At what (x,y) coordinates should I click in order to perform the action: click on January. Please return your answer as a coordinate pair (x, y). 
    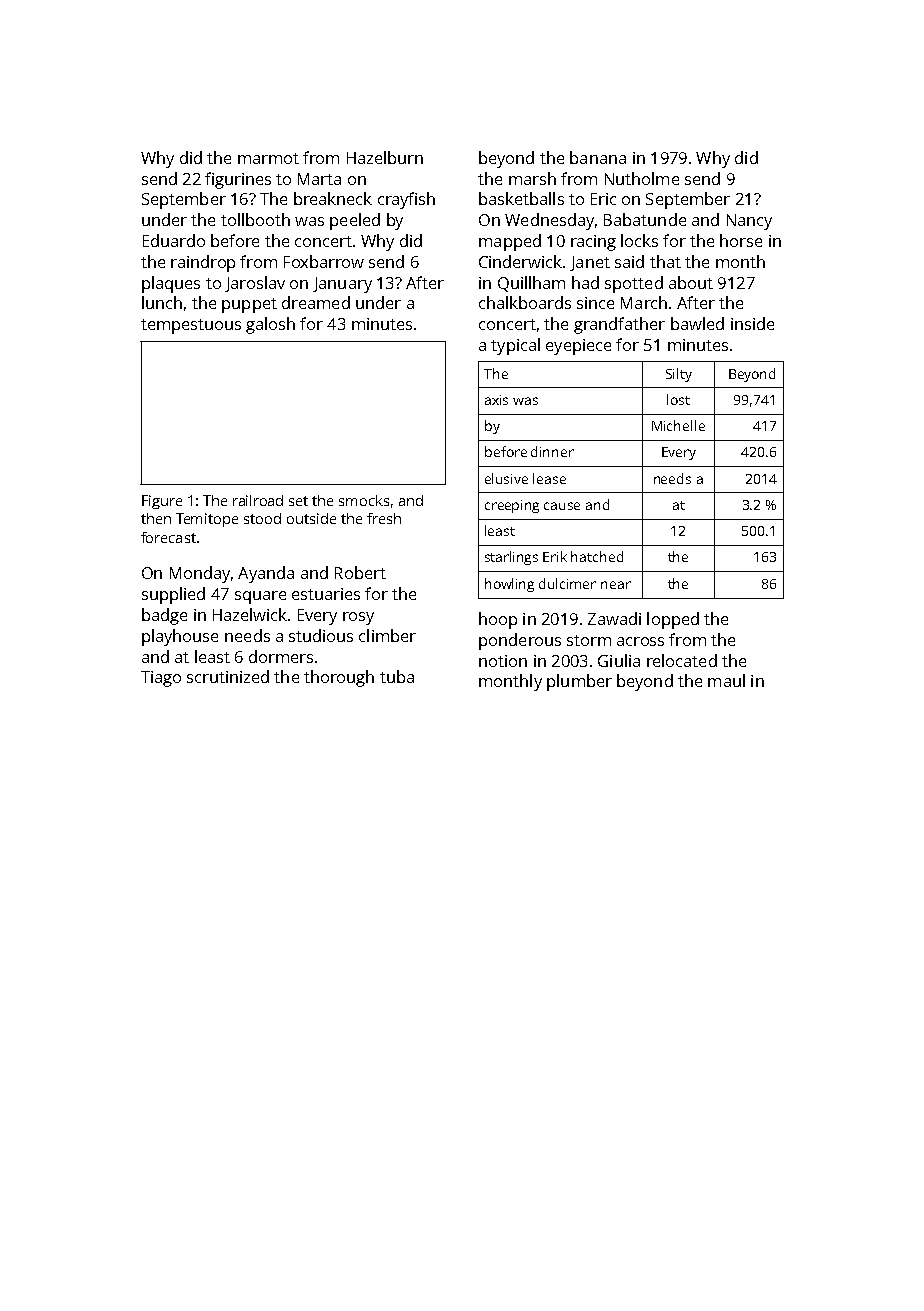
    Looking at the image, I should click on (342, 285).
